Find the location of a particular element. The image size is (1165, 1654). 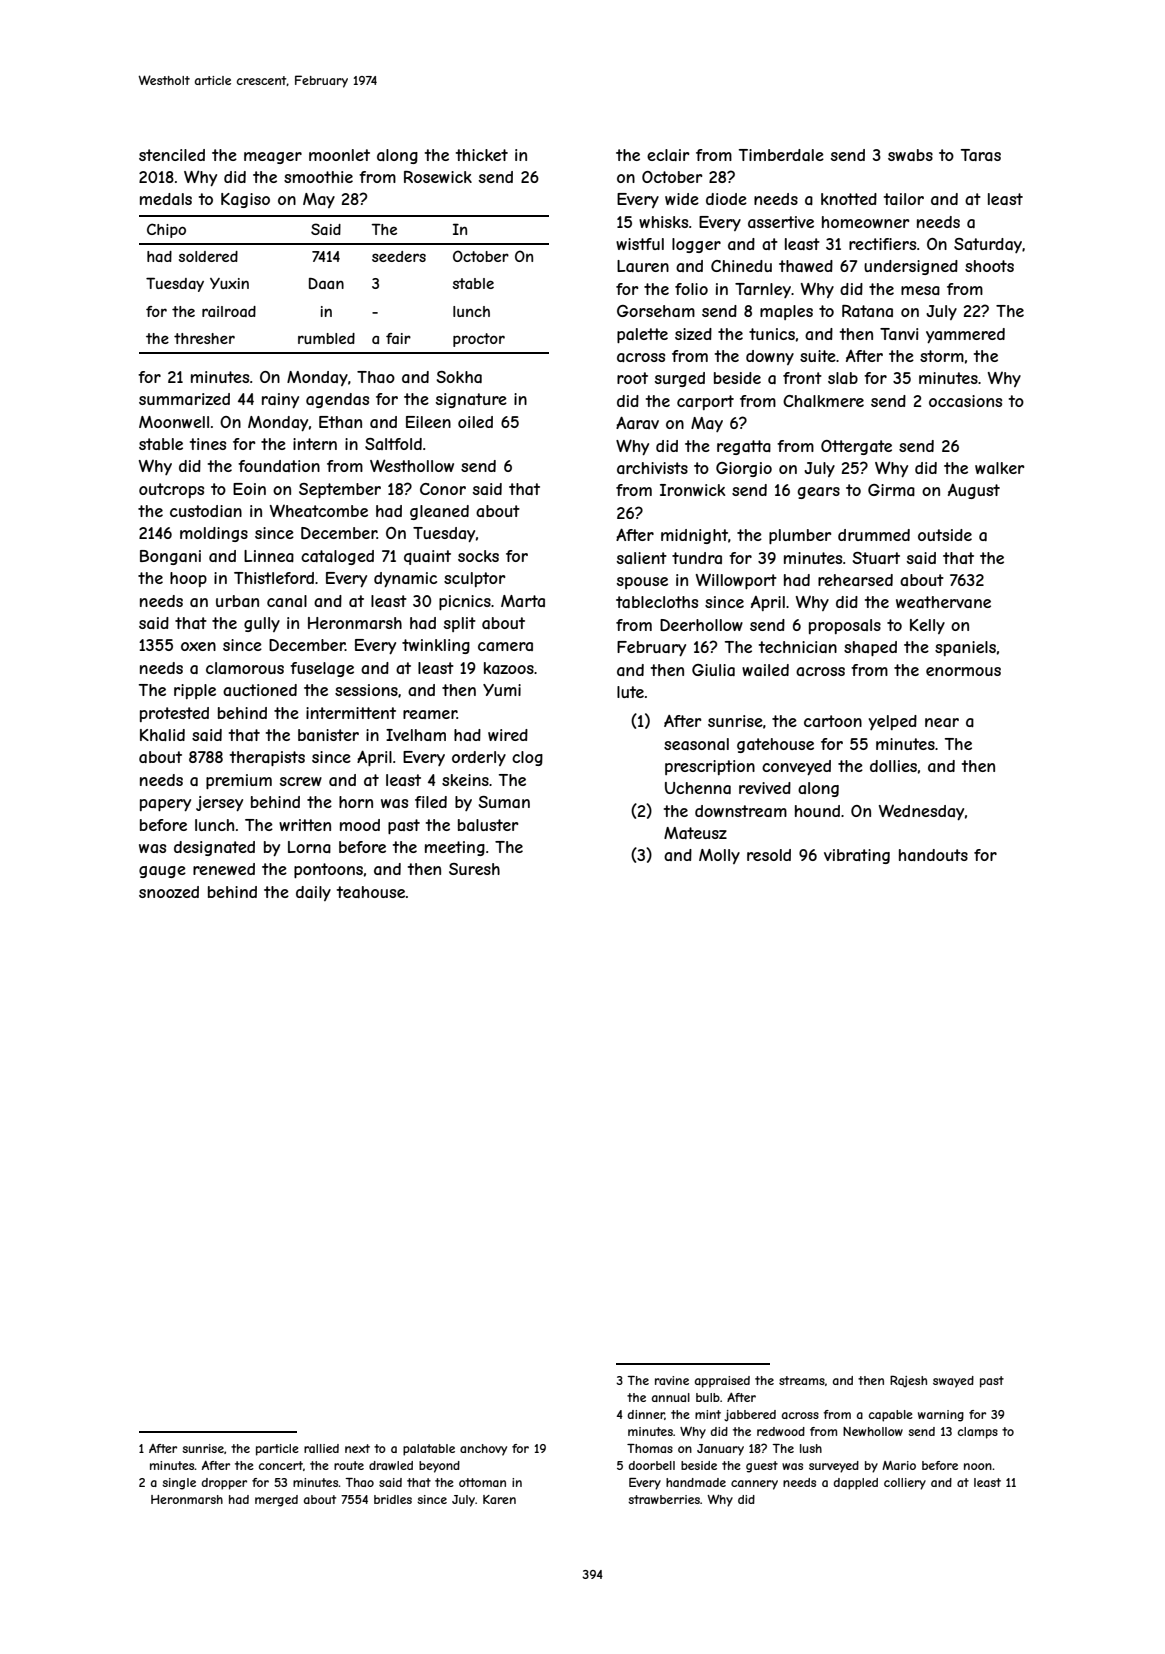

whisks is located at coordinates (663, 222).
